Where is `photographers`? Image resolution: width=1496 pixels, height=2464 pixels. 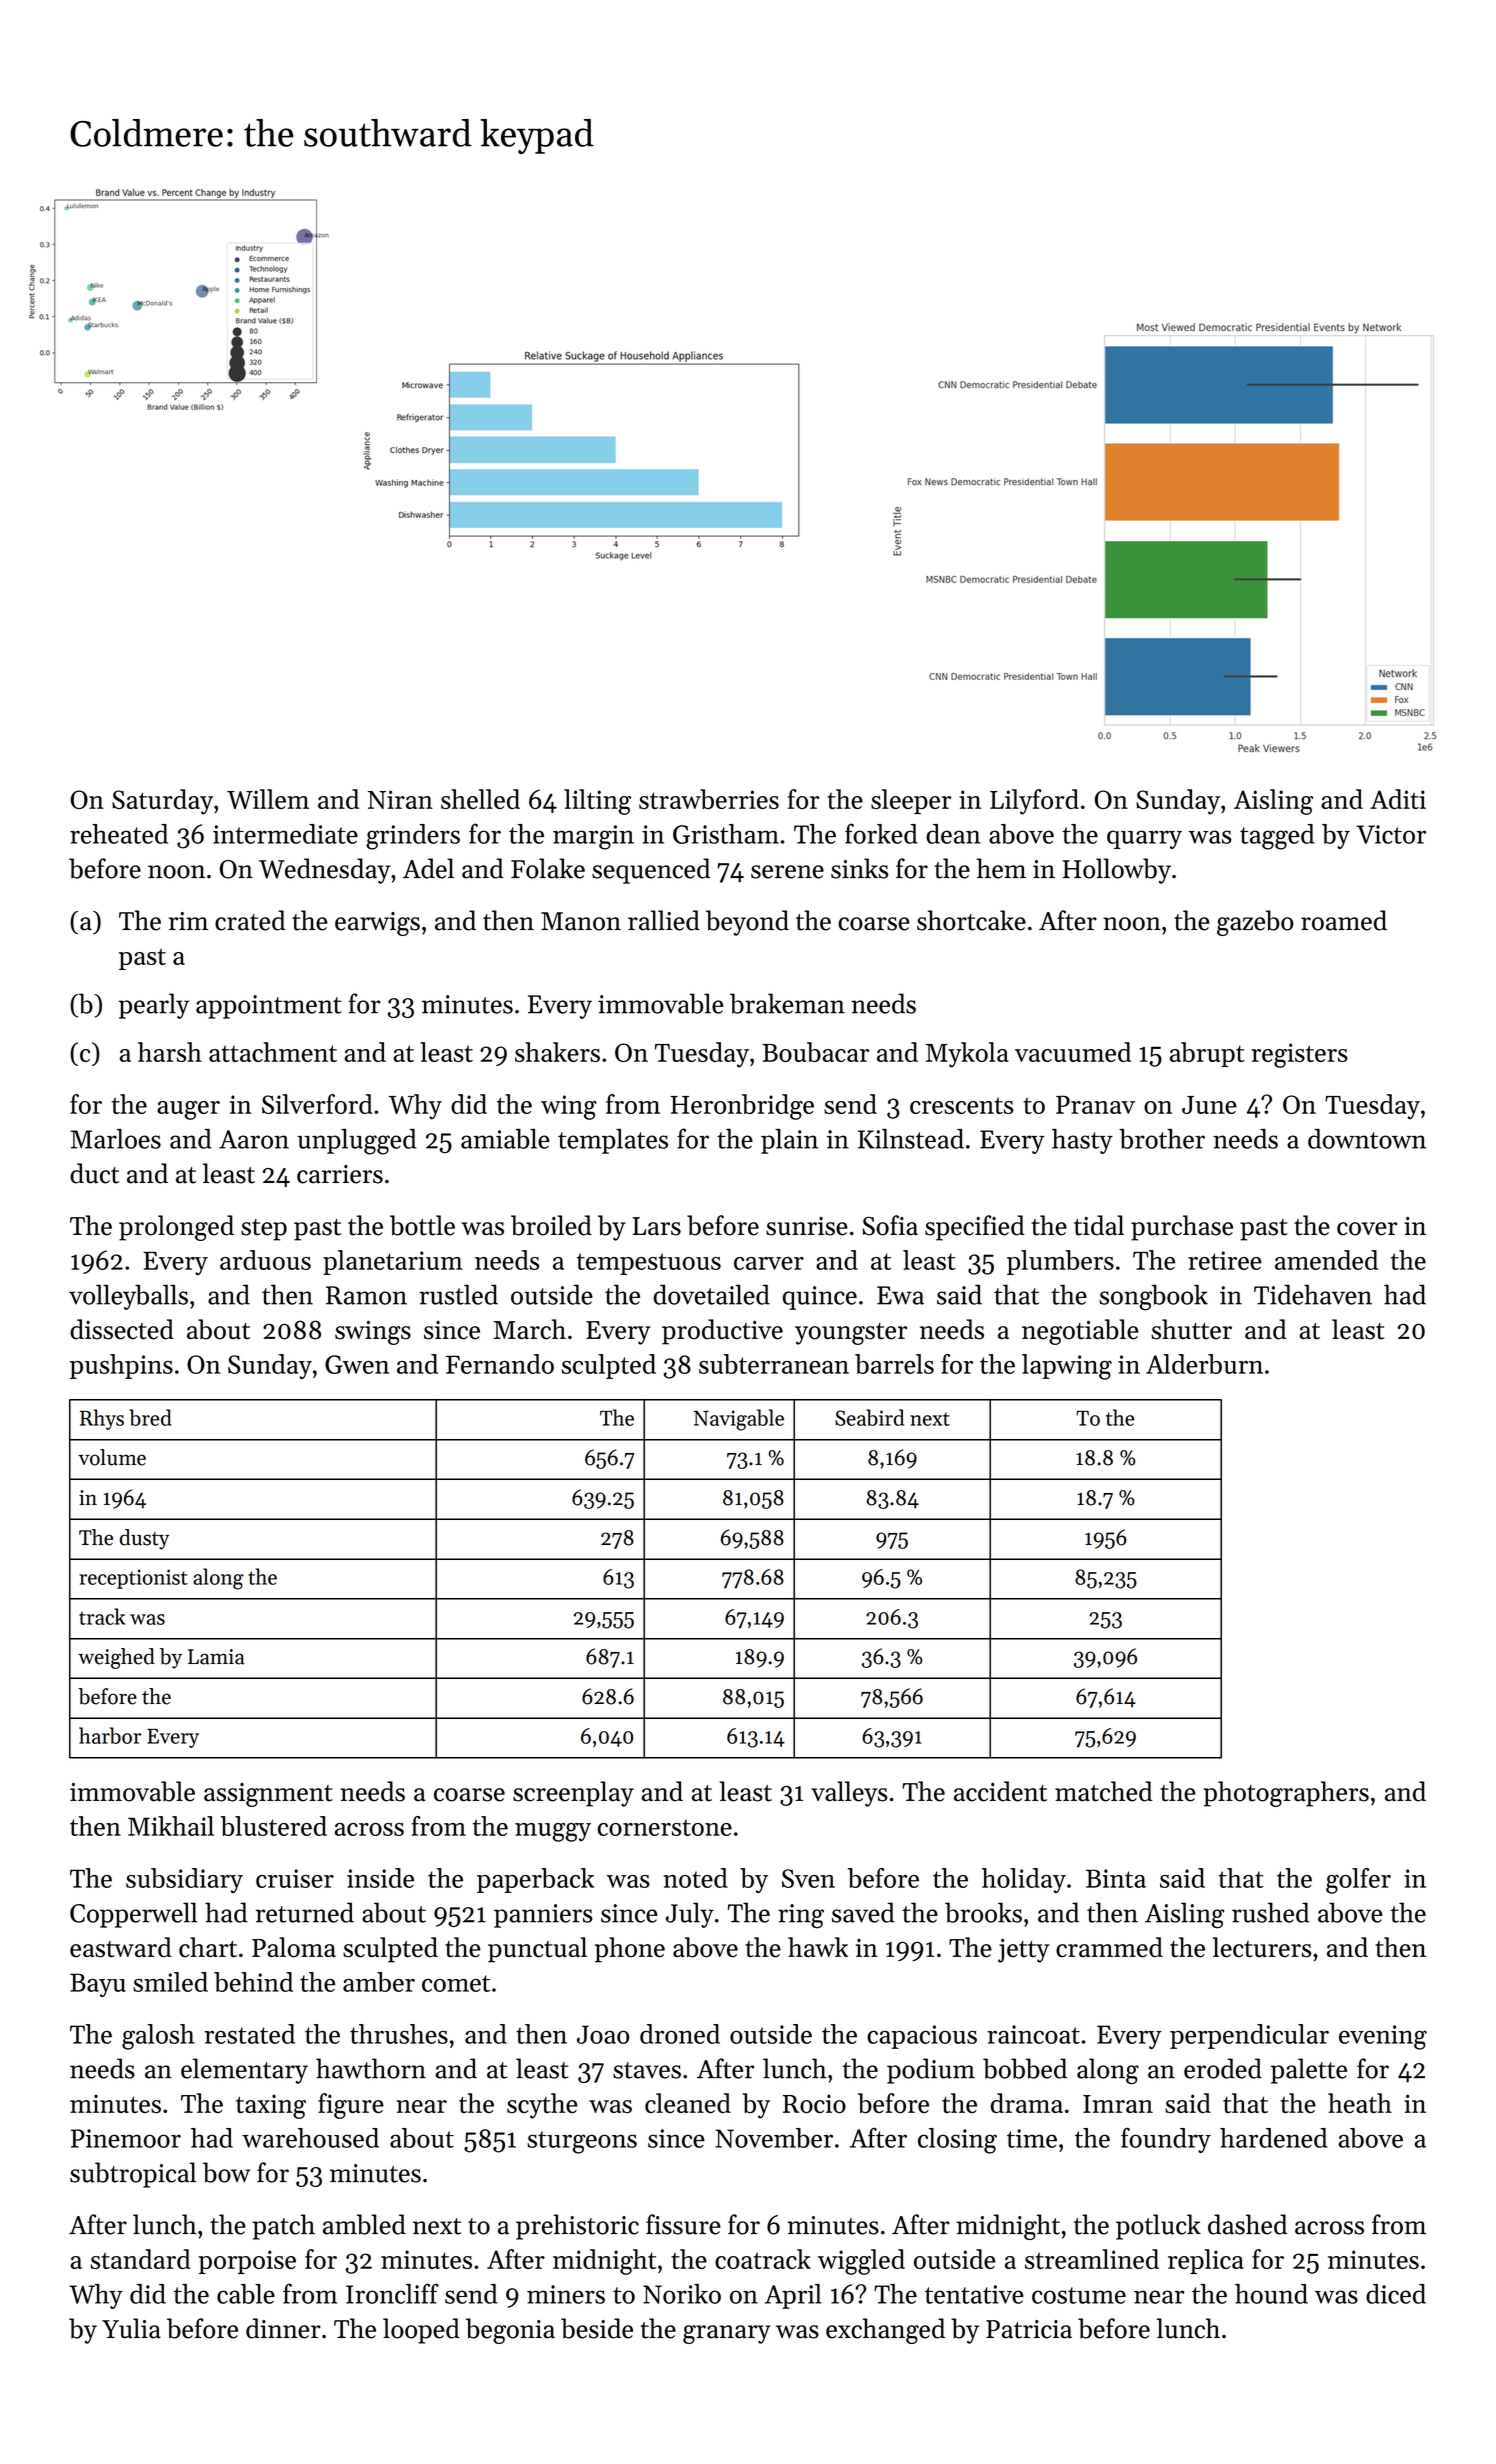
photographers is located at coordinates (1286, 1794).
